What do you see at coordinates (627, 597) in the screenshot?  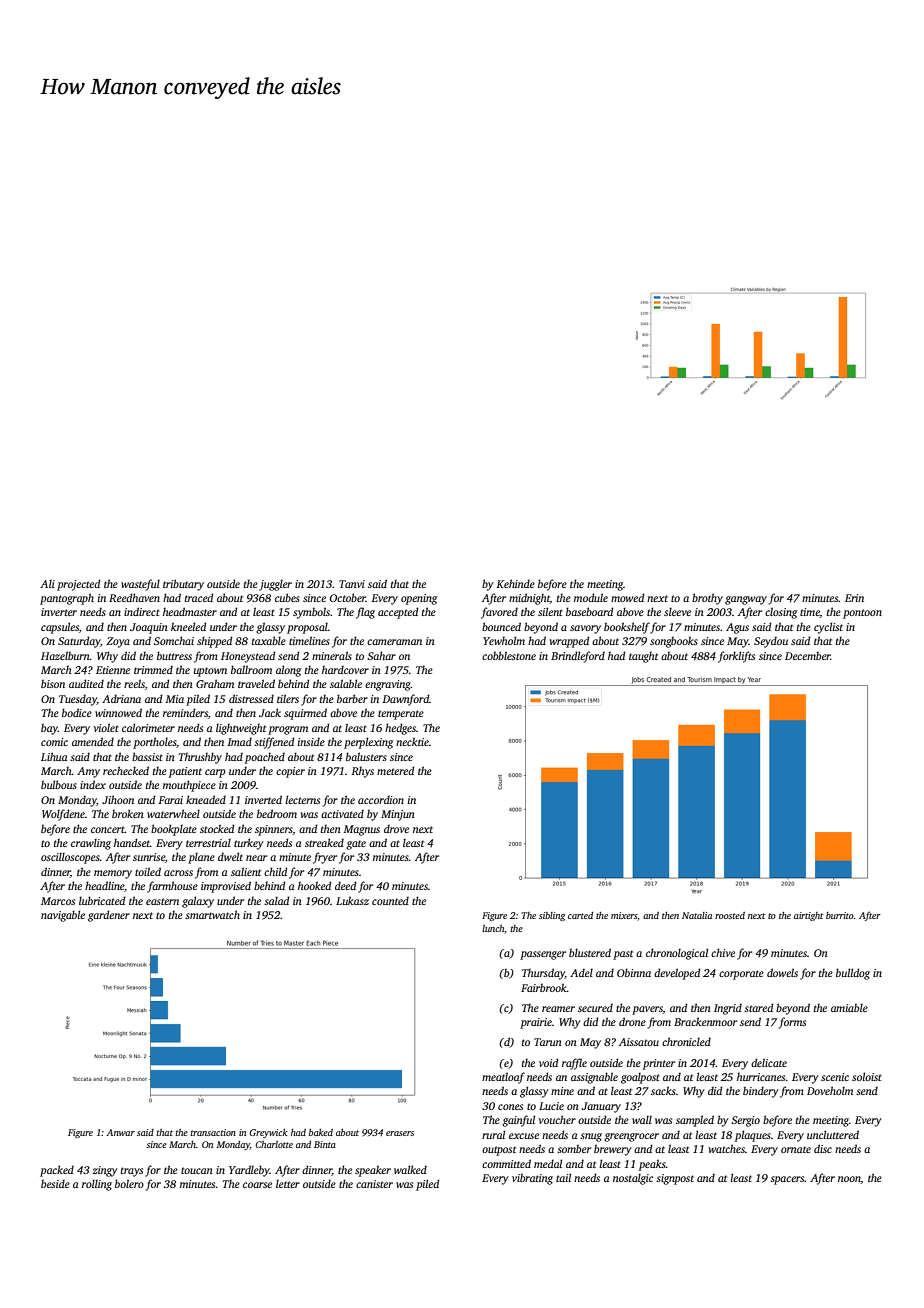 I see `mowed` at bounding box center [627, 597].
